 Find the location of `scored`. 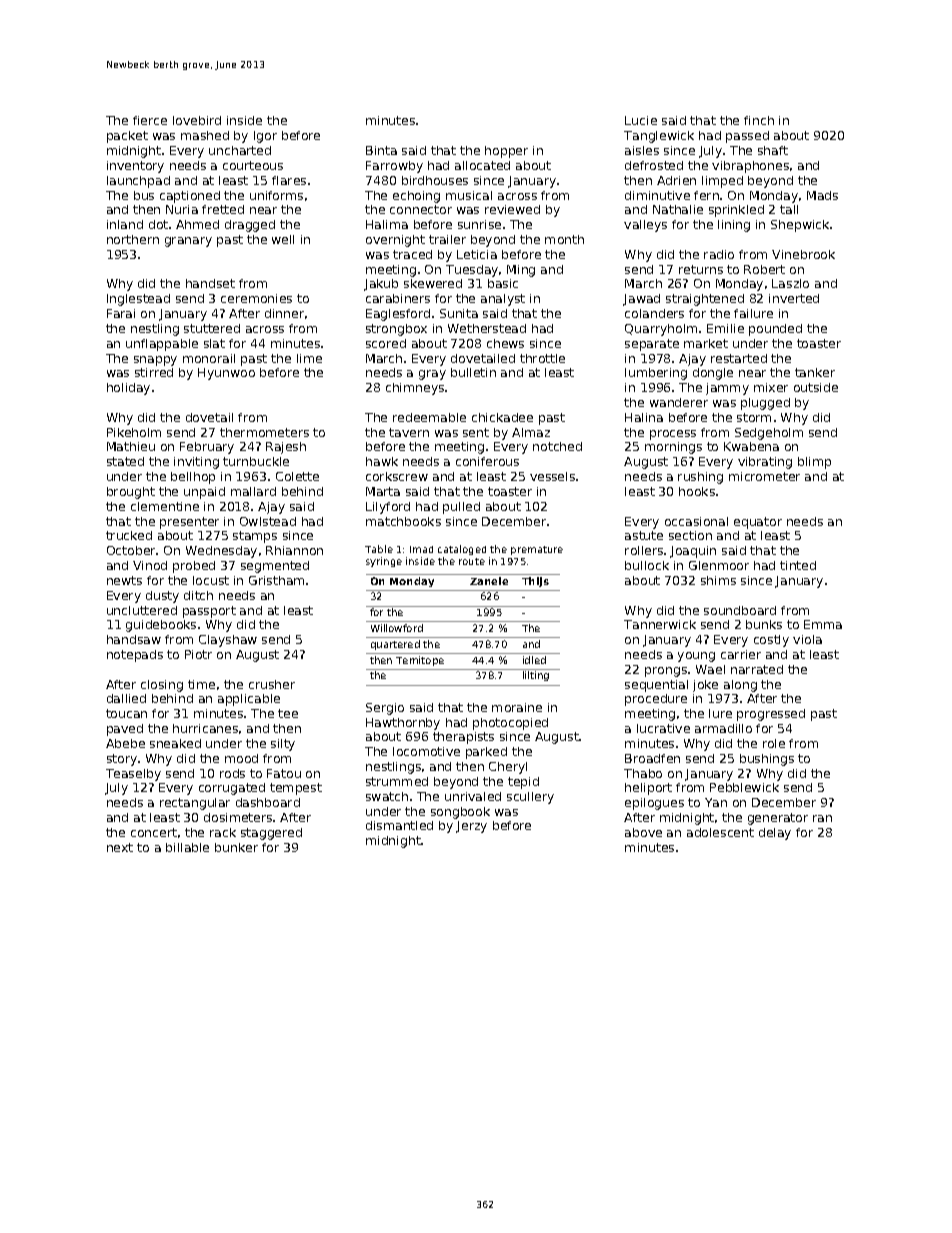

scored is located at coordinates (386, 343).
